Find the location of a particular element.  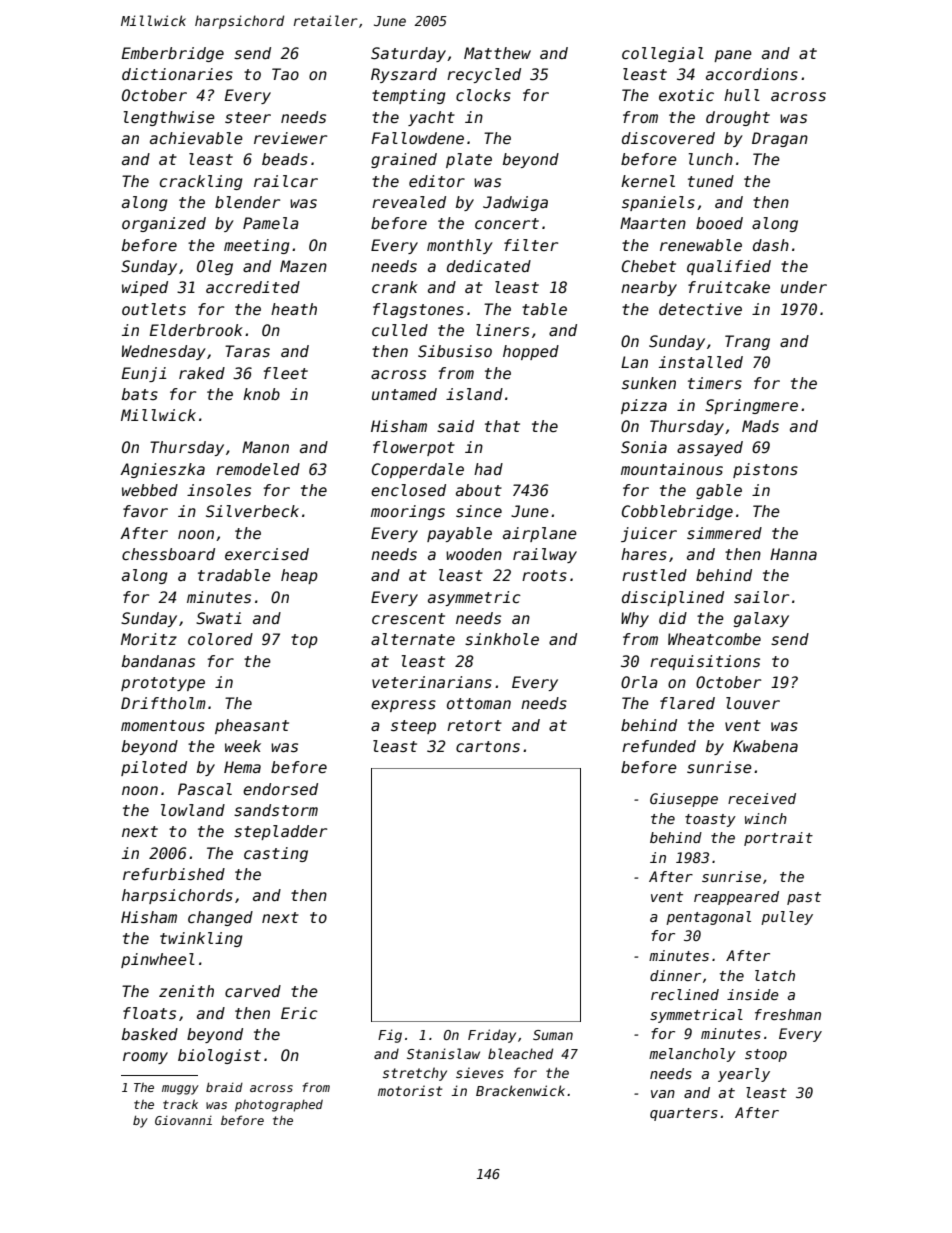

steer is located at coordinates (248, 117).
